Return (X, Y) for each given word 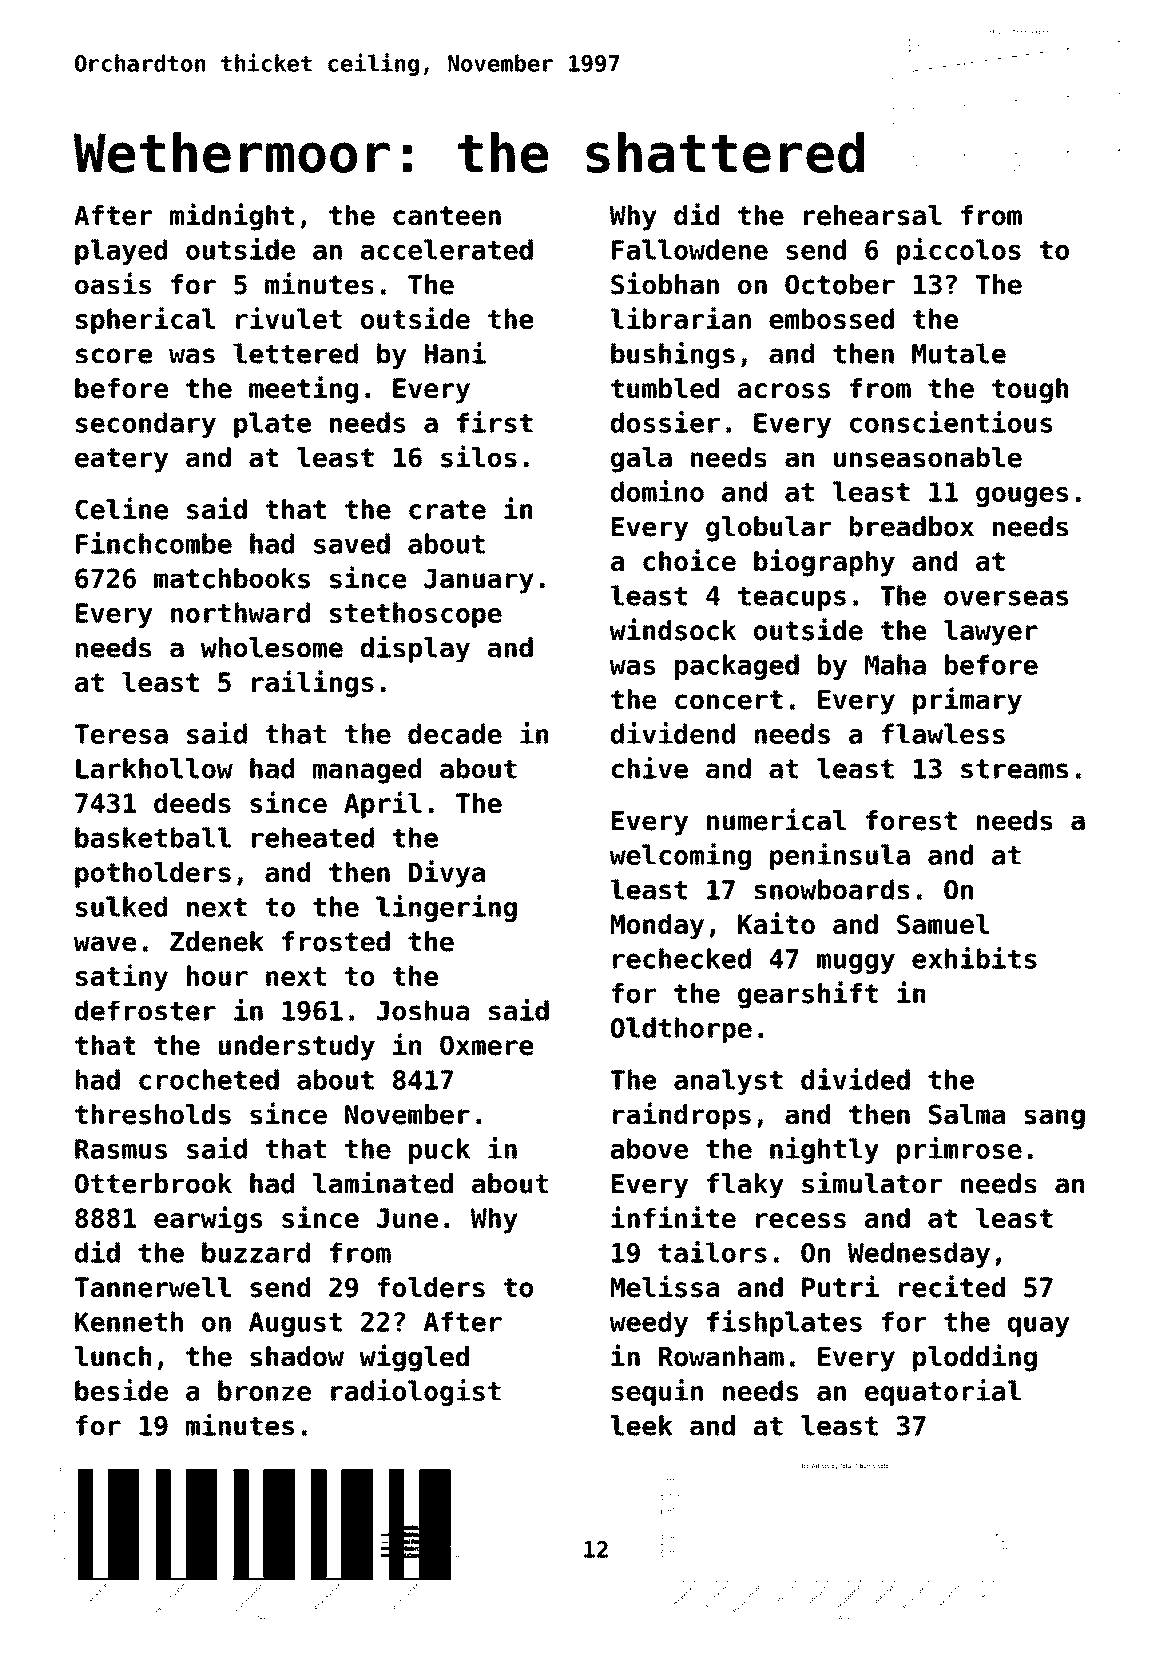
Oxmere (486, 1045)
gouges (1022, 497)
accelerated (447, 249)
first (495, 422)
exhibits (974, 958)
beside (121, 1390)
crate (447, 510)
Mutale (959, 353)
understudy (297, 1048)
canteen (447, 216)
